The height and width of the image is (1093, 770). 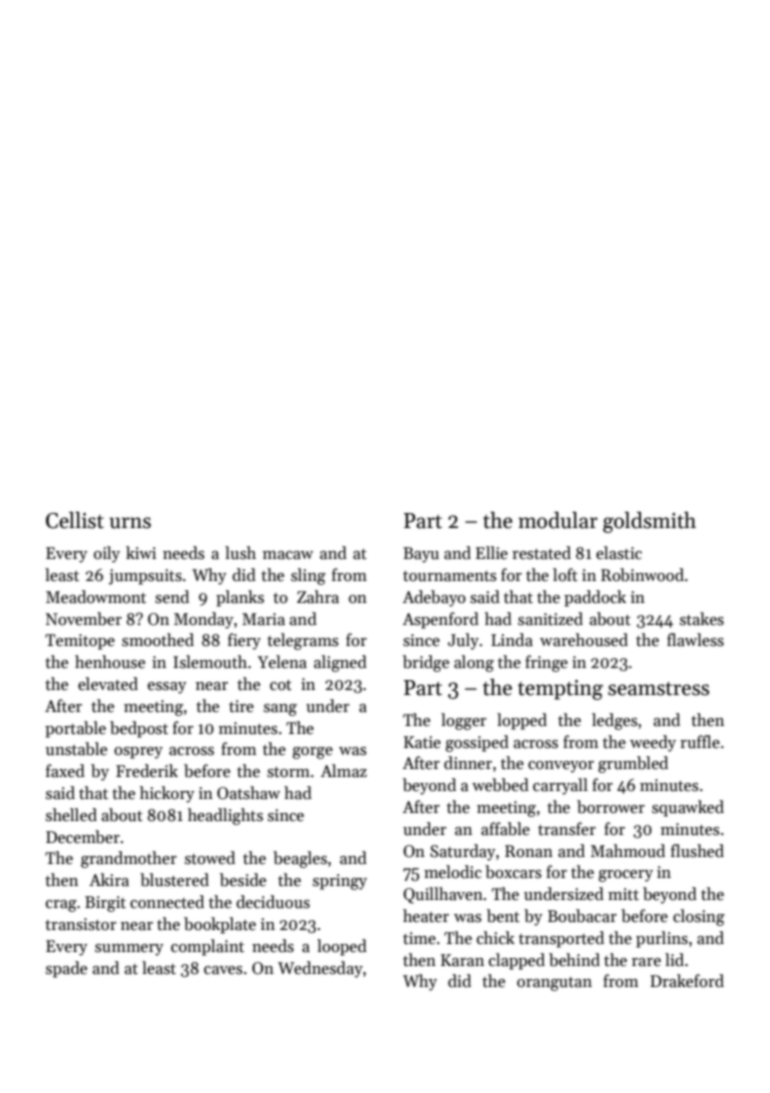 I want to click on sang, so click(x=280, y=710).
